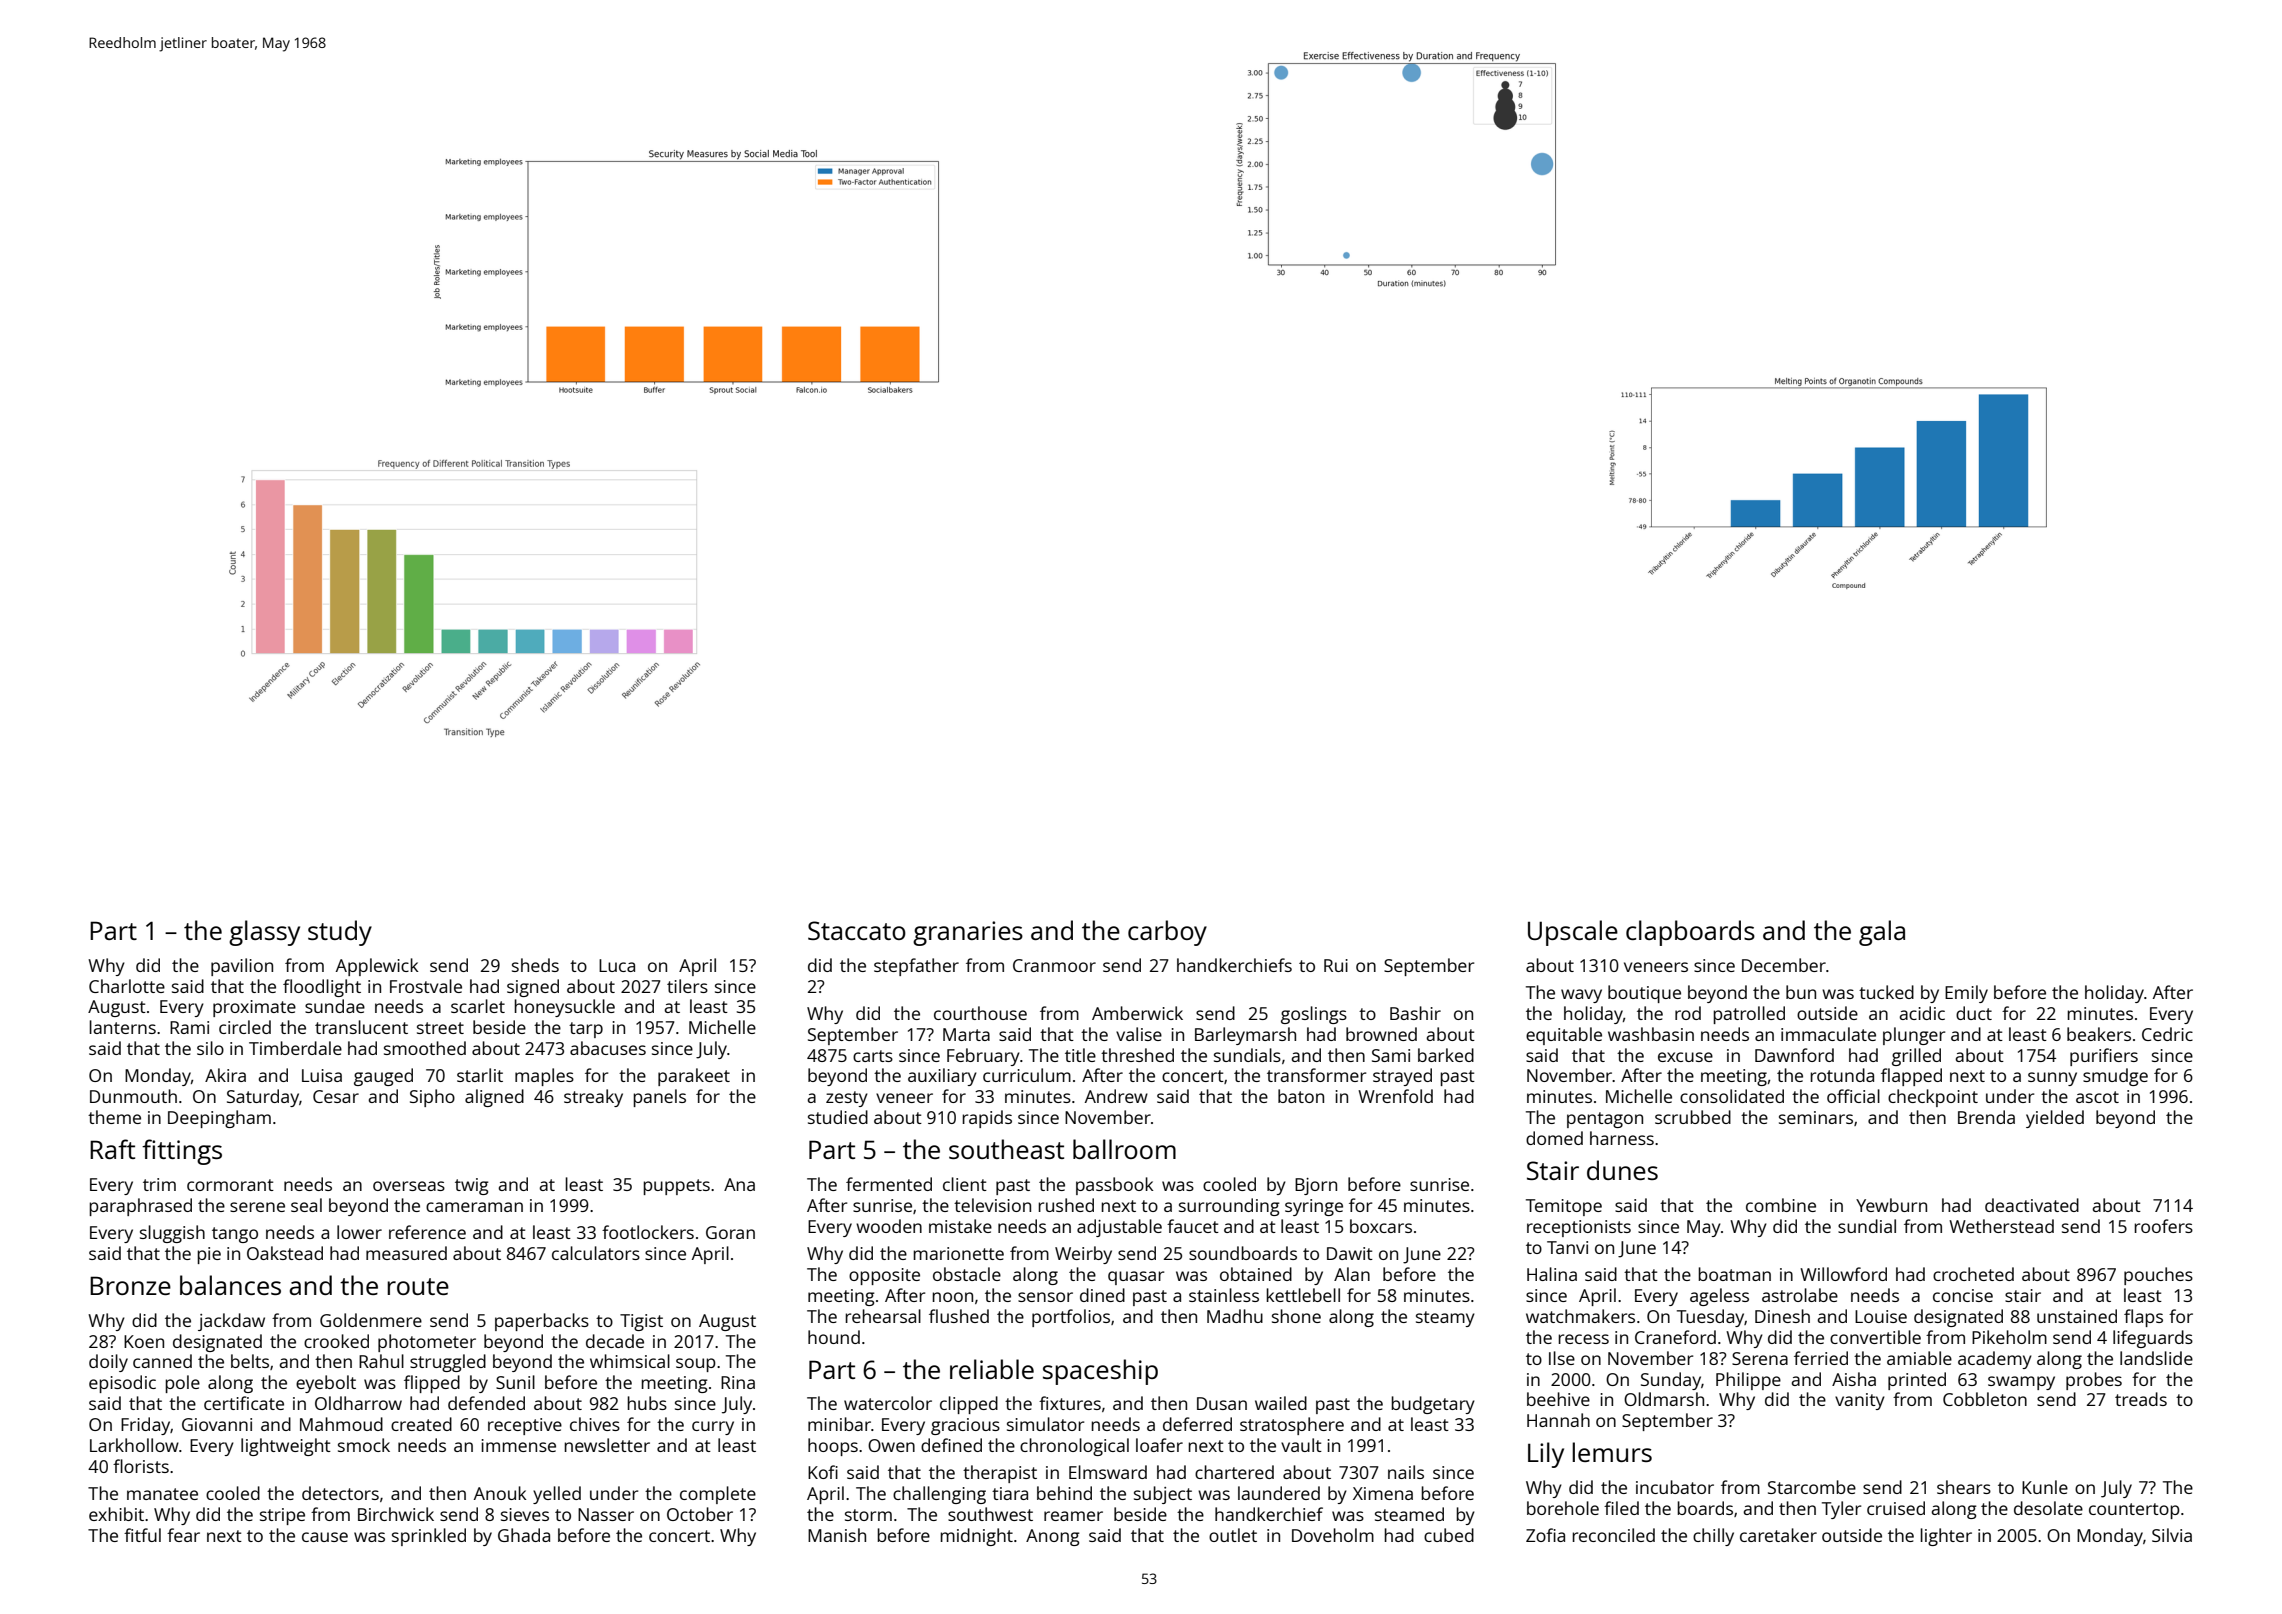 The height and width of the screenshot is (1614, 2282). What do you see at coordinates (544, 1077) in the screenshot?
I see `maples` at bounding box center [544, 1077].
